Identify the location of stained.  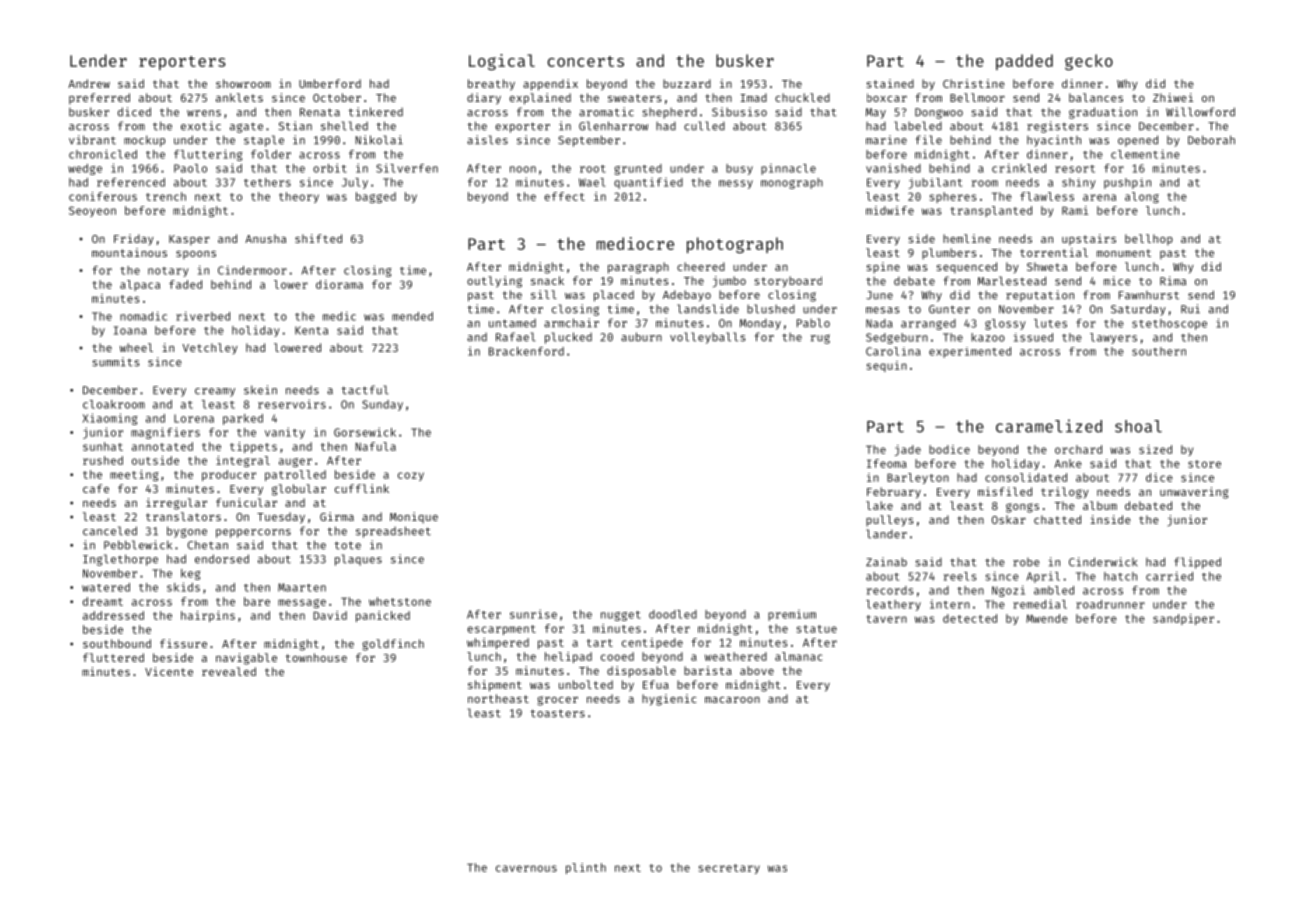
(890, 83).
